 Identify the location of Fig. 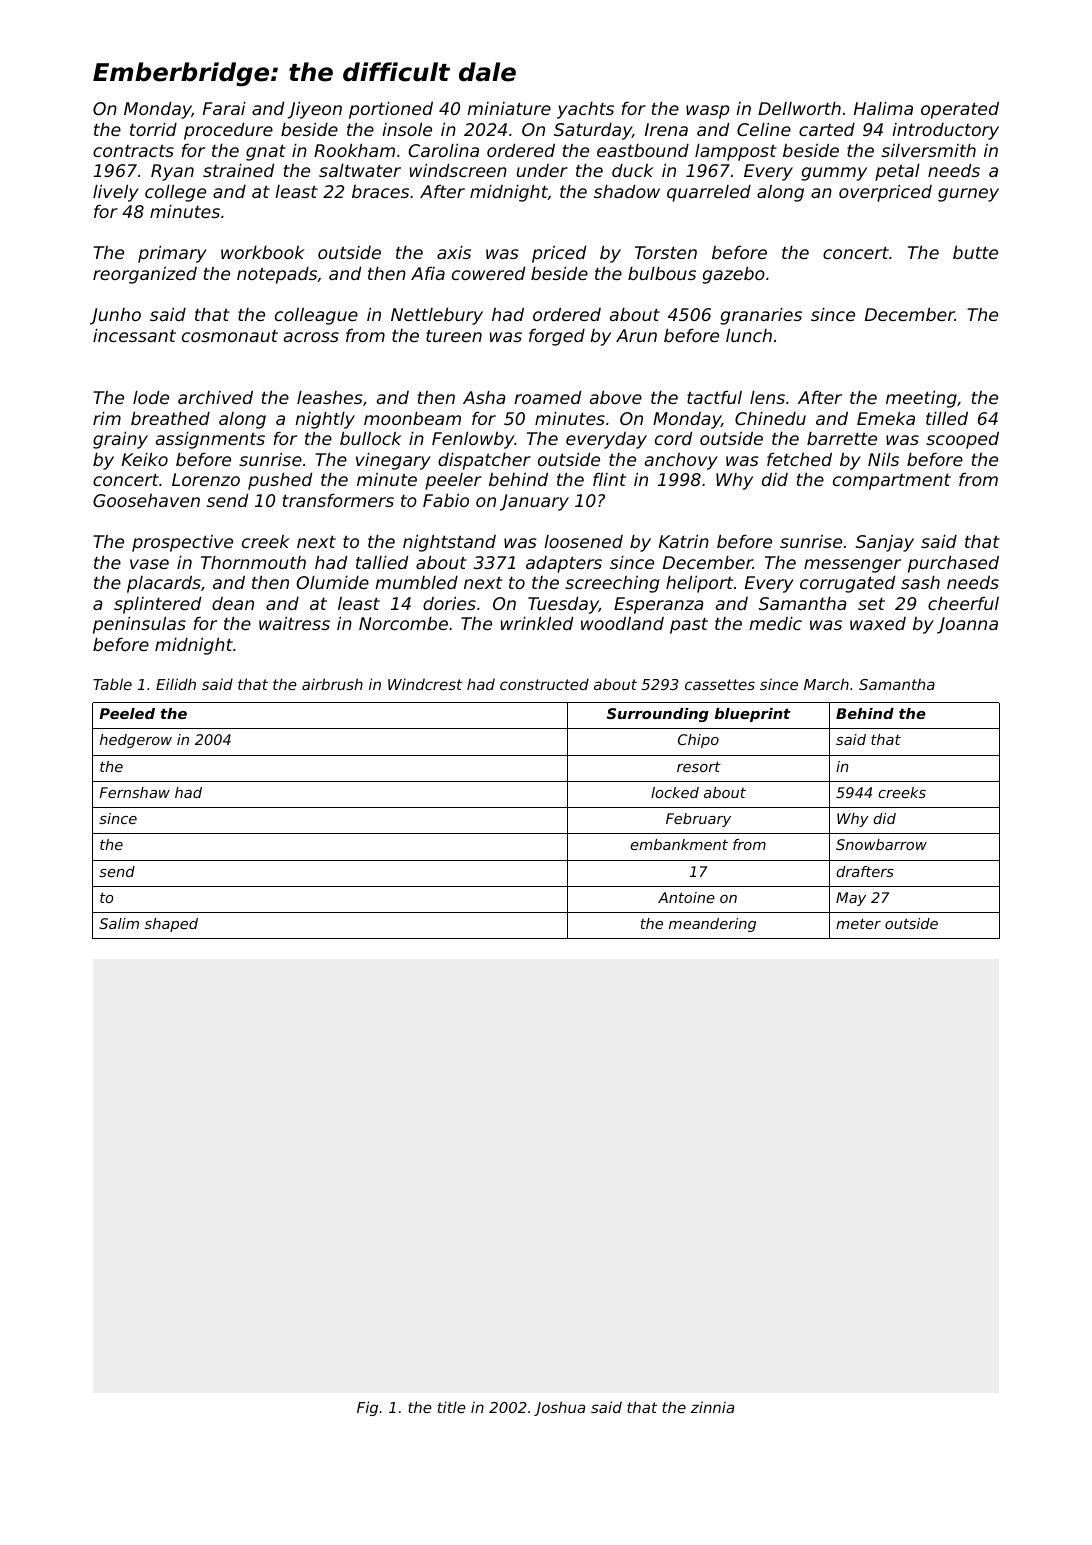
(367, 1408).
